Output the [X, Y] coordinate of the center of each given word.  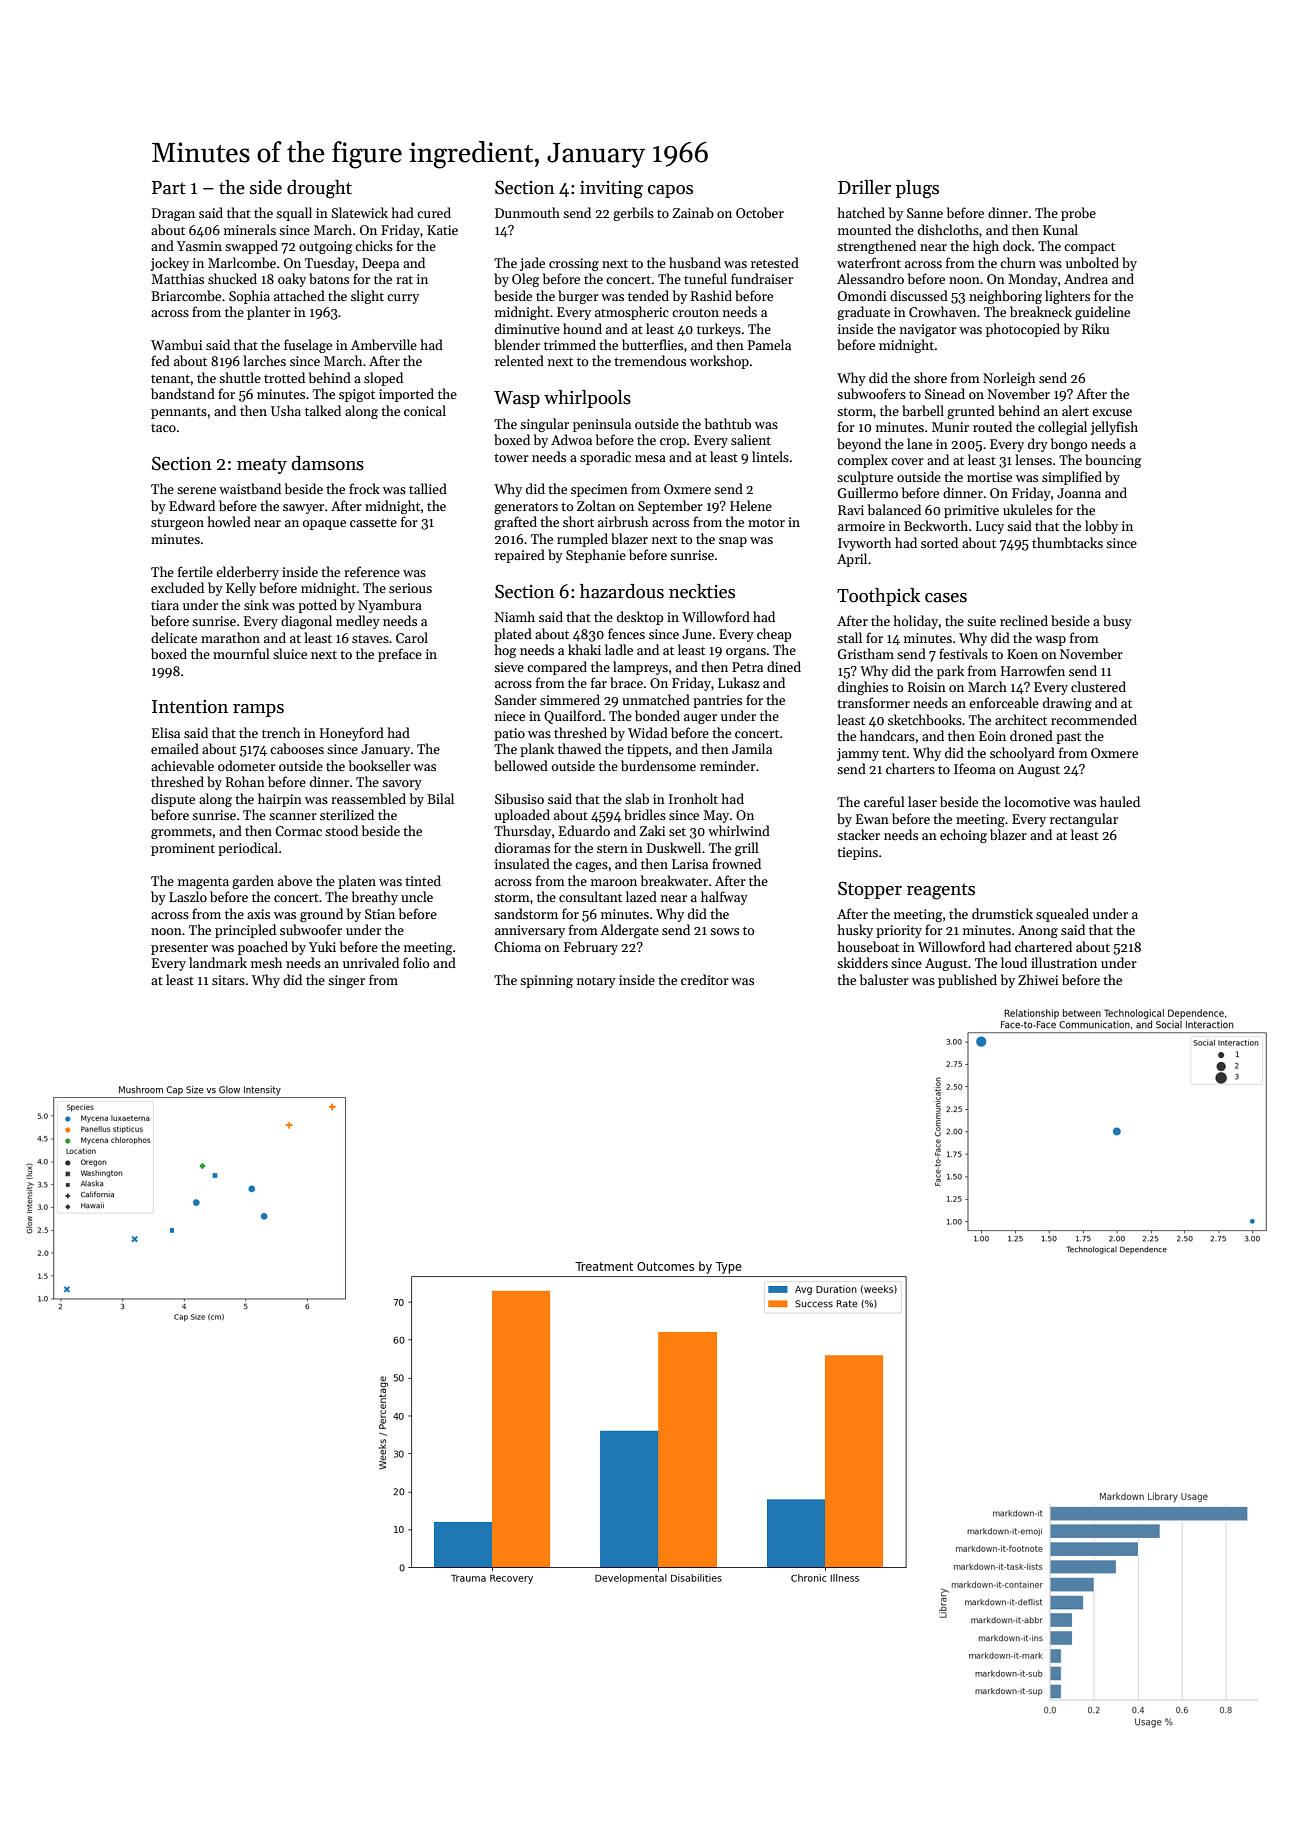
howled [229, 521]
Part [169, 188]
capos [670, 191]
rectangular [1084, 820]
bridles [645, 814]
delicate [174, 637]
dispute [173, 800]
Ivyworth [864, 544]
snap [733, 542]
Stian [380, 914]
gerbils [633, 214]
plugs [917, 189]
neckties [702, 591]
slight [367, 297]
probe [1078, 214]
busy [1117, 622]
